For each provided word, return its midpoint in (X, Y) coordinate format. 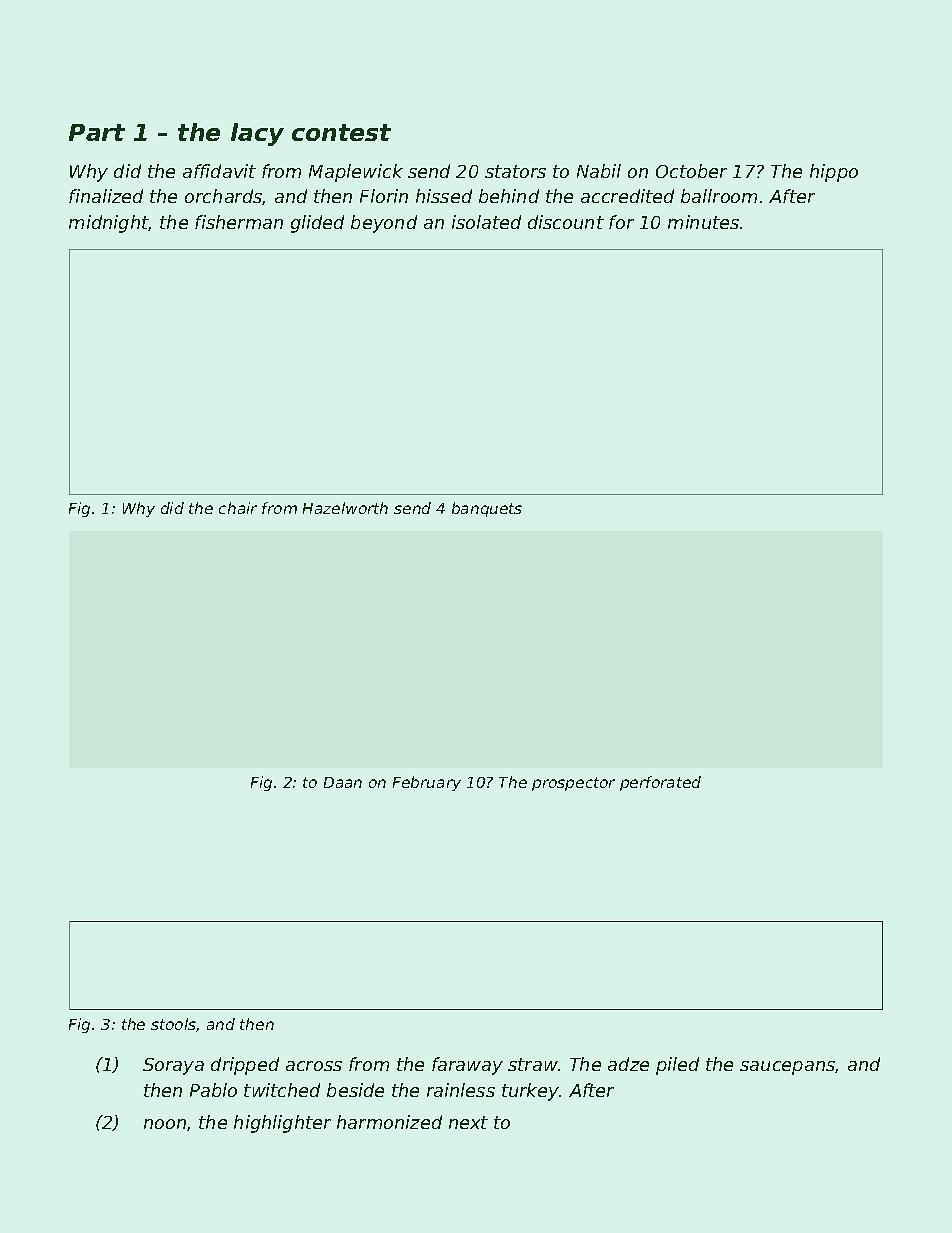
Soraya (173, 1066)
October (691, 171)
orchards (224, 197)
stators (515, 171)
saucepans (788, 1068)
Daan (343, 782)
